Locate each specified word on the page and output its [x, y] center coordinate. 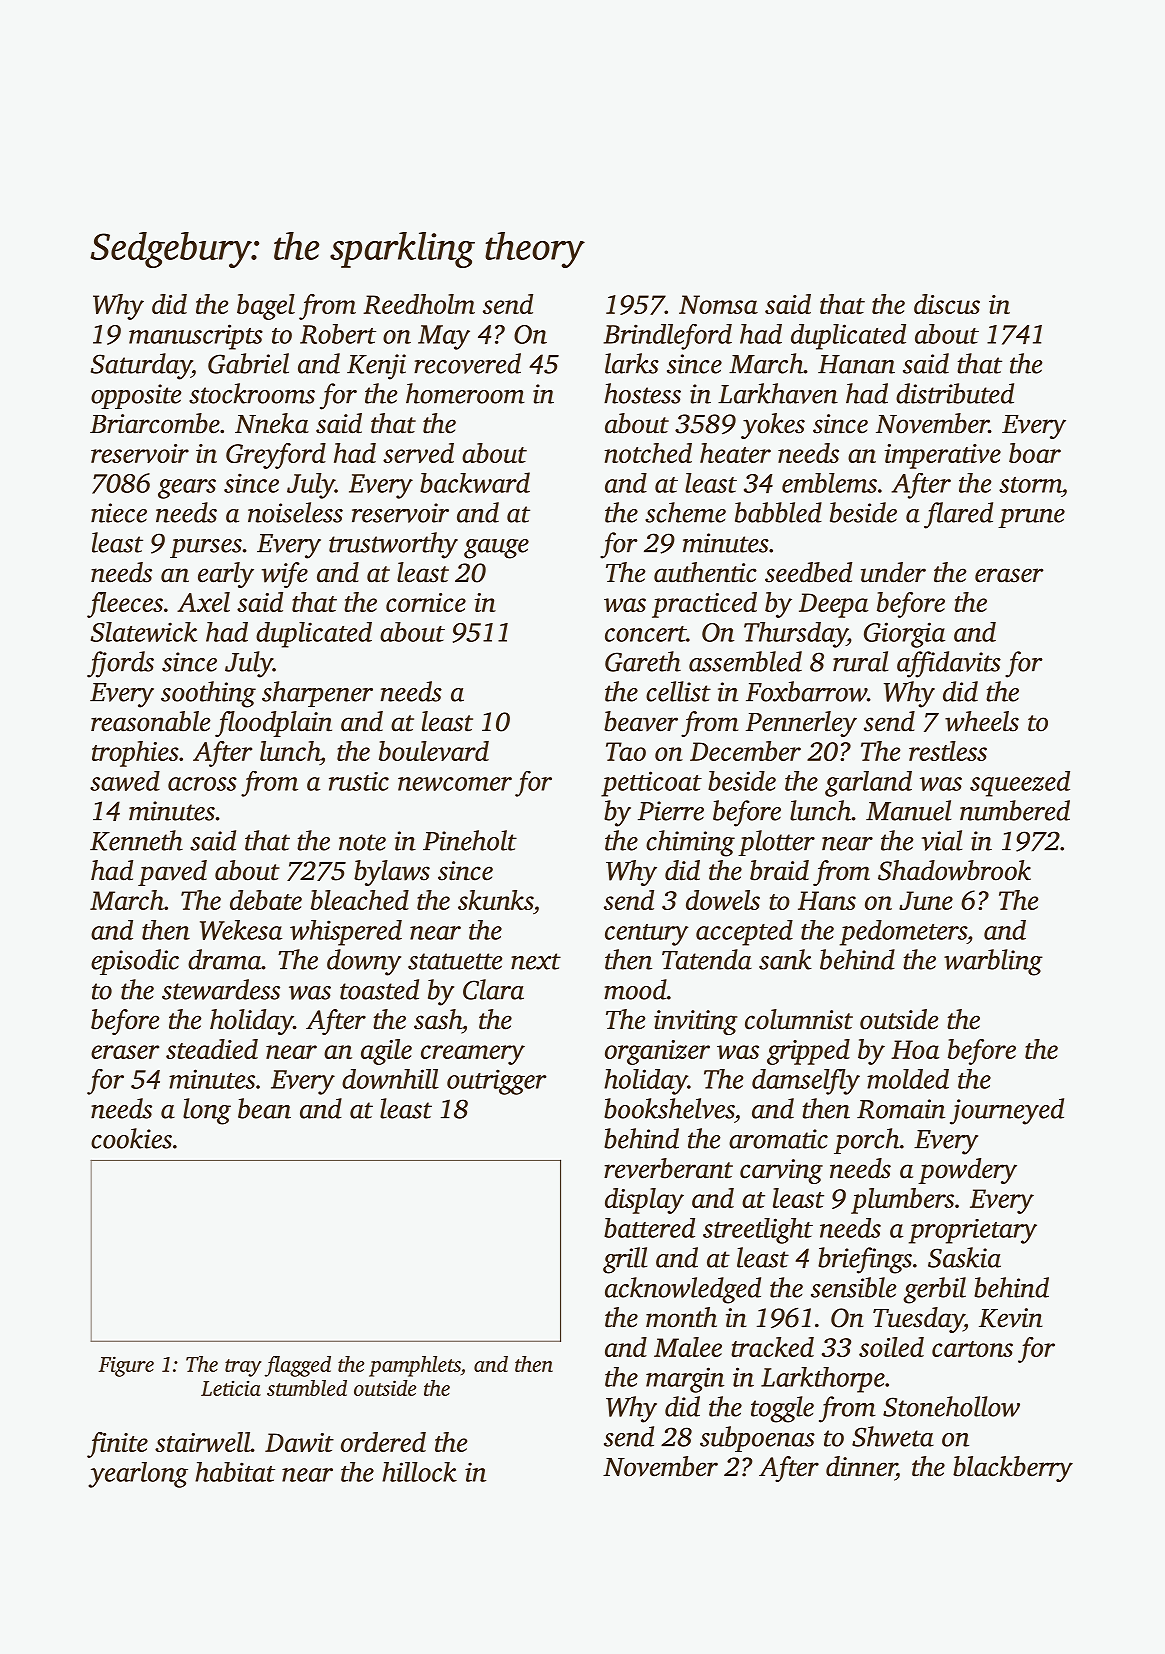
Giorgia [904, 635]
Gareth [643, 661]
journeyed [1007, 1111]
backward [475, 482]
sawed [125, 781]
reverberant [668, 1168]
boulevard [434, 751]
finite [117, 1445]
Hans [827, 900]
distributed [955, 393]
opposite [136, 396]
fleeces [125, 605]
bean [264, 1108]
